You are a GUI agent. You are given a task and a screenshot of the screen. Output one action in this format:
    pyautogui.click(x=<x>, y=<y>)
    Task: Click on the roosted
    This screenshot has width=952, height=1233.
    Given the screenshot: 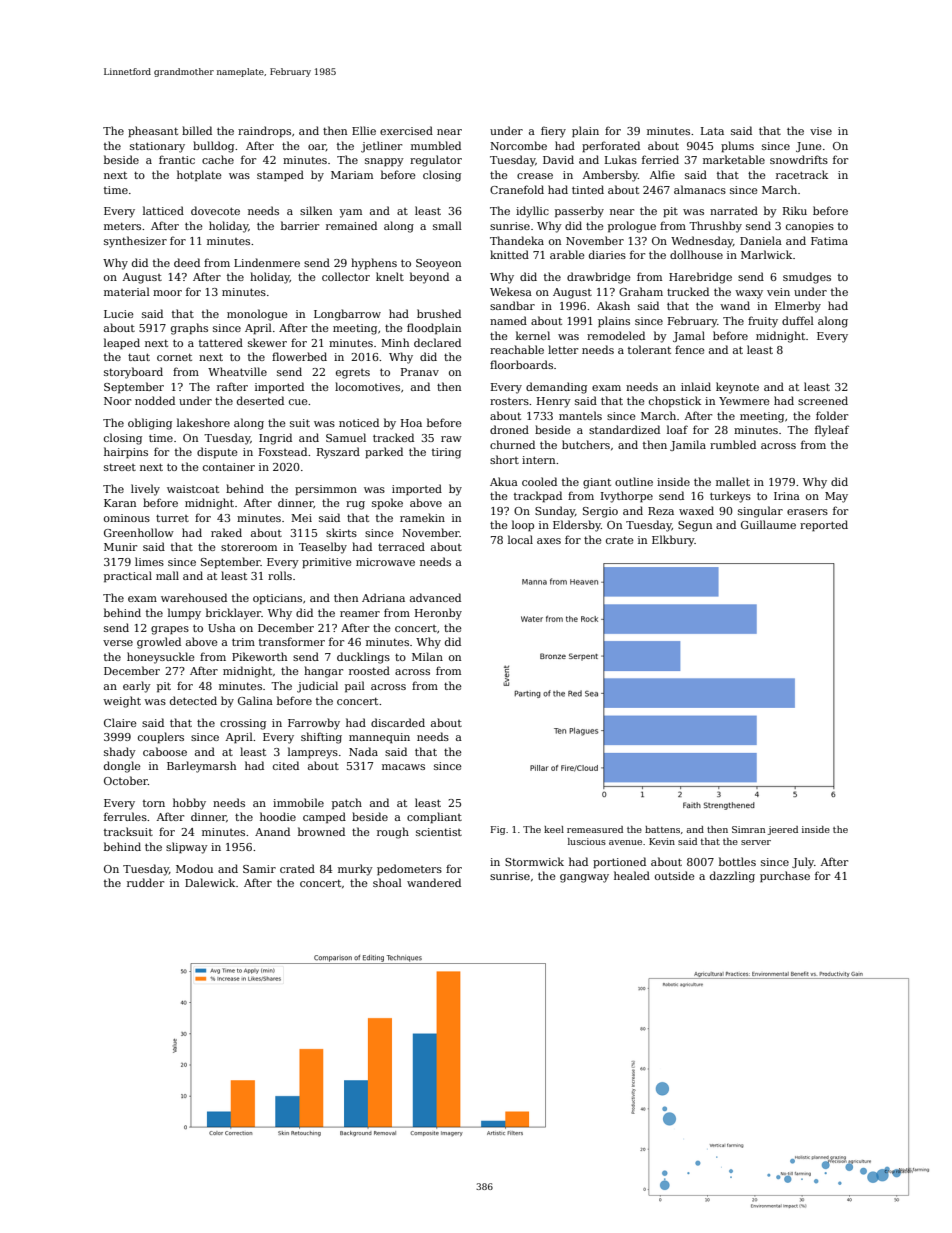 What is the action you would take?
    pyautogui.click(x=369, y=670)
